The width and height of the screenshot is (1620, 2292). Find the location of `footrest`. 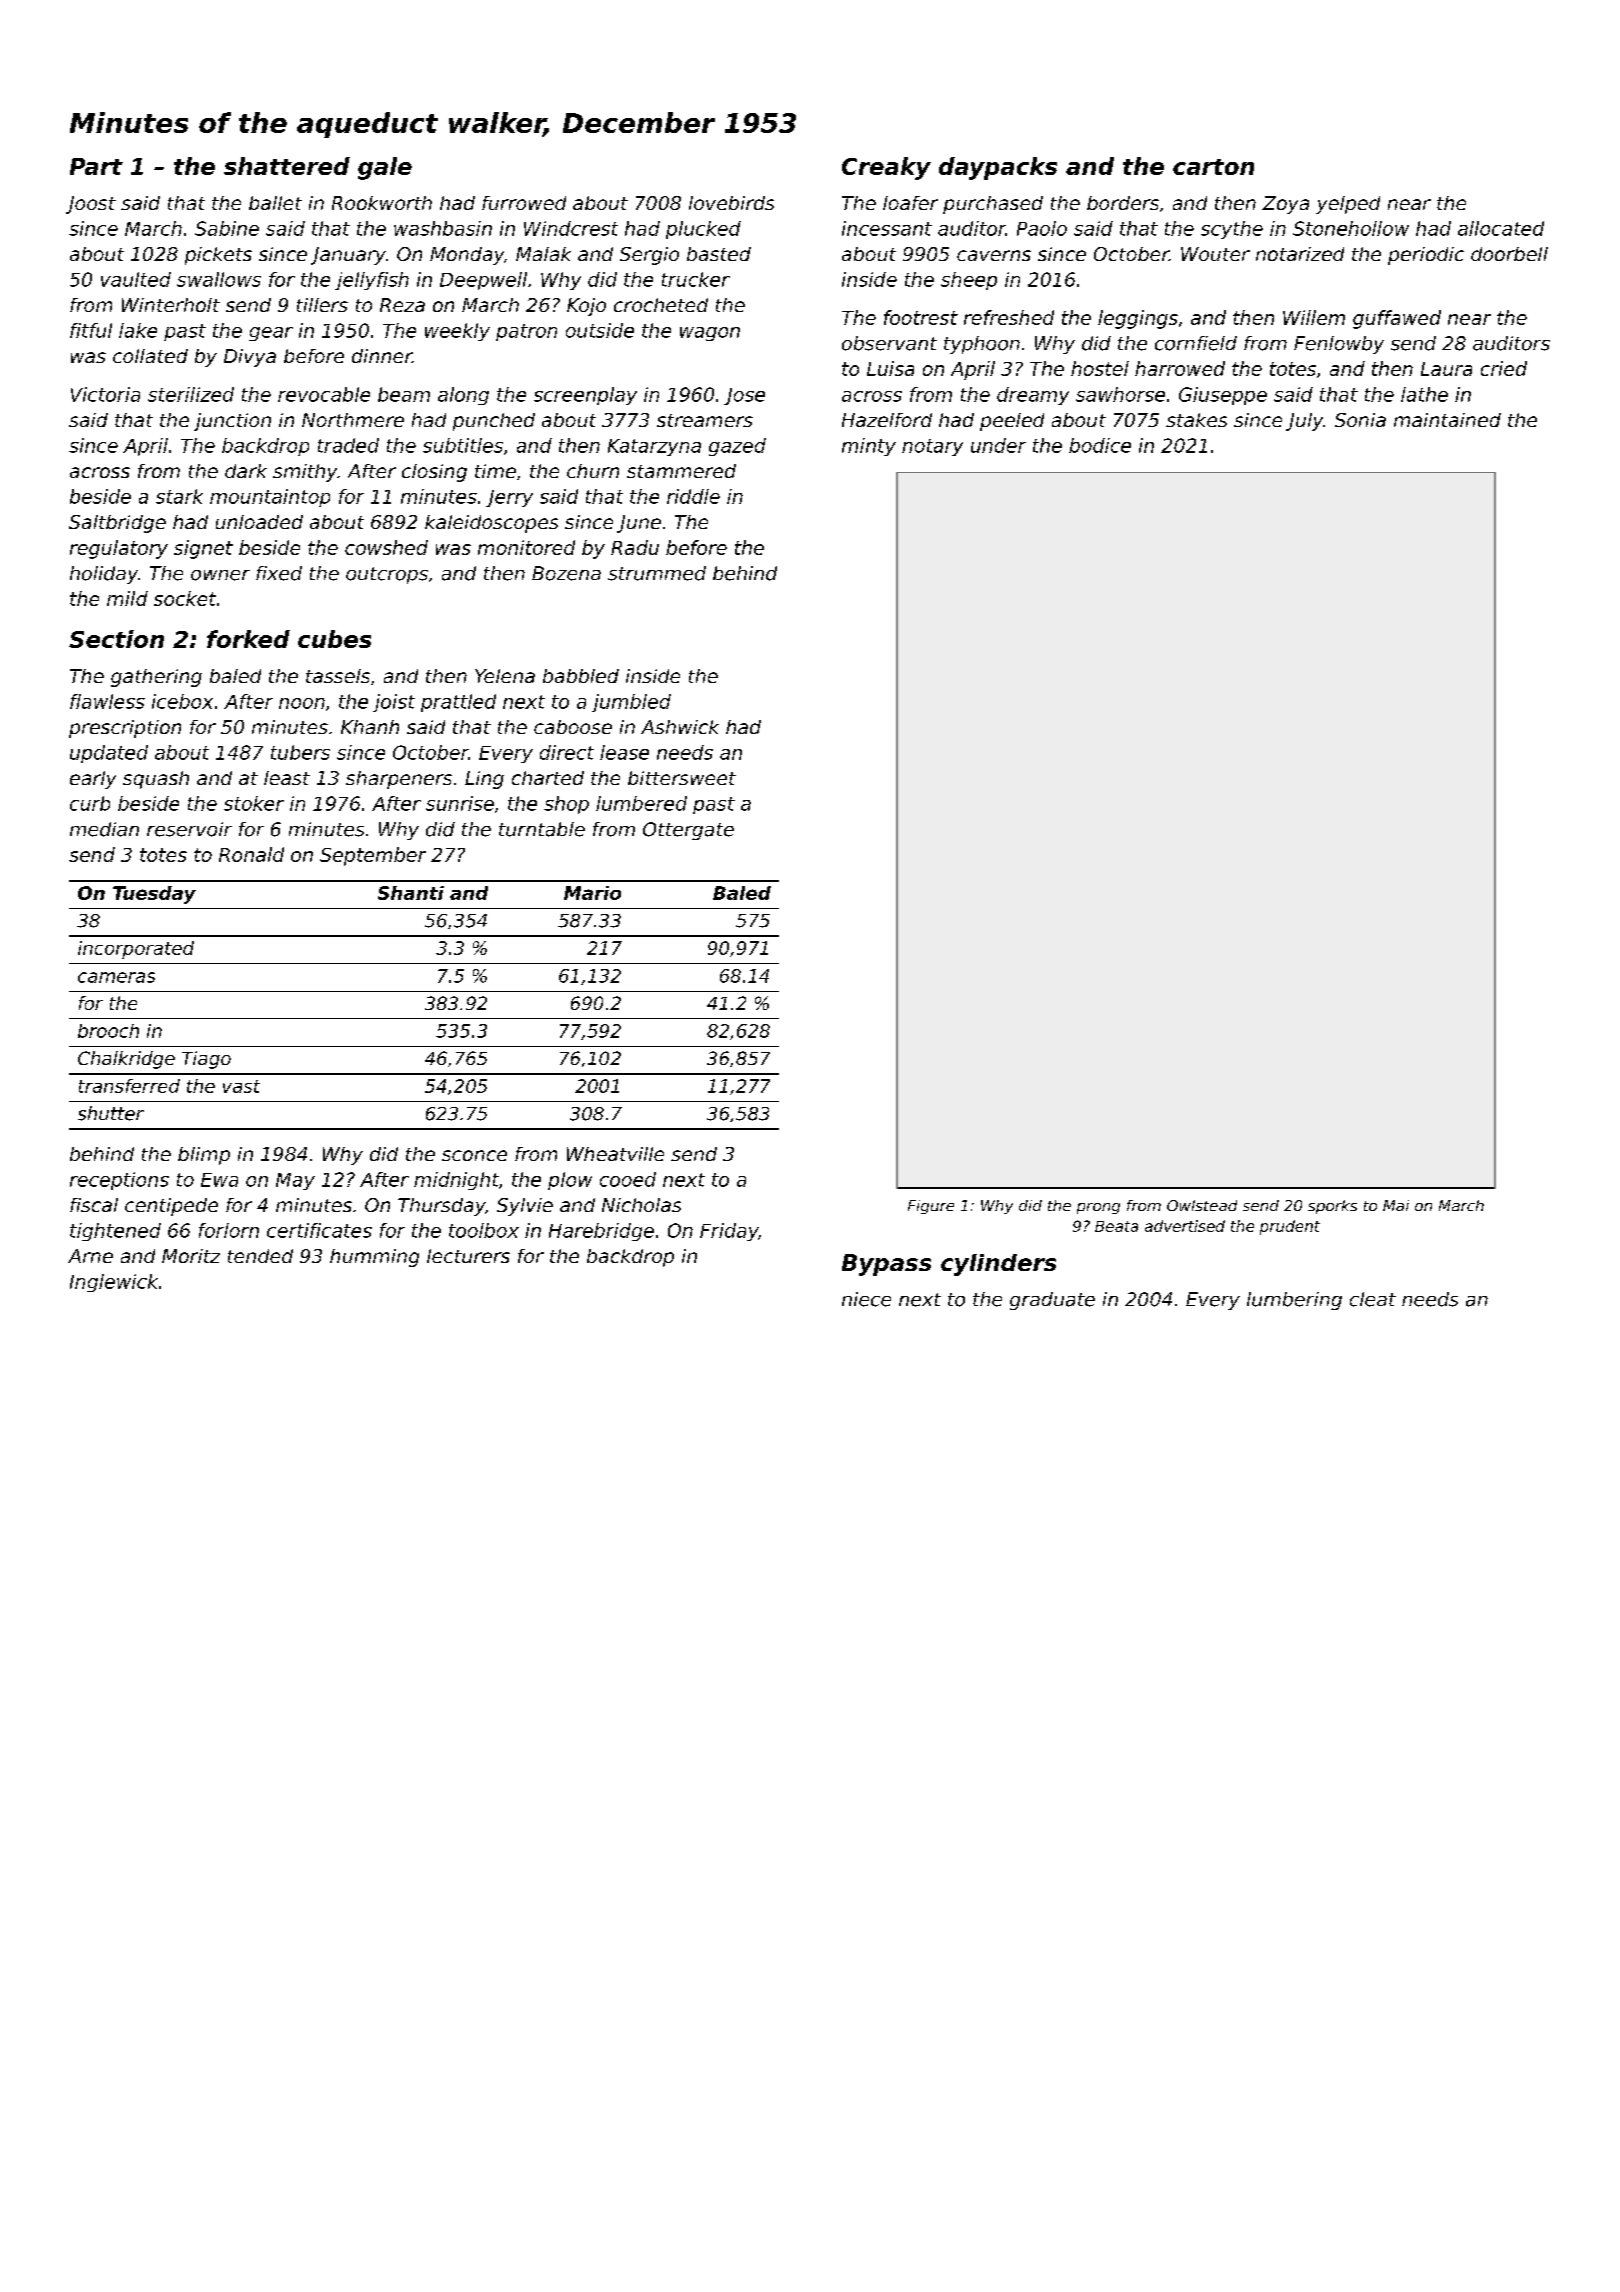

footrest is located at coordinates (921, 317).
